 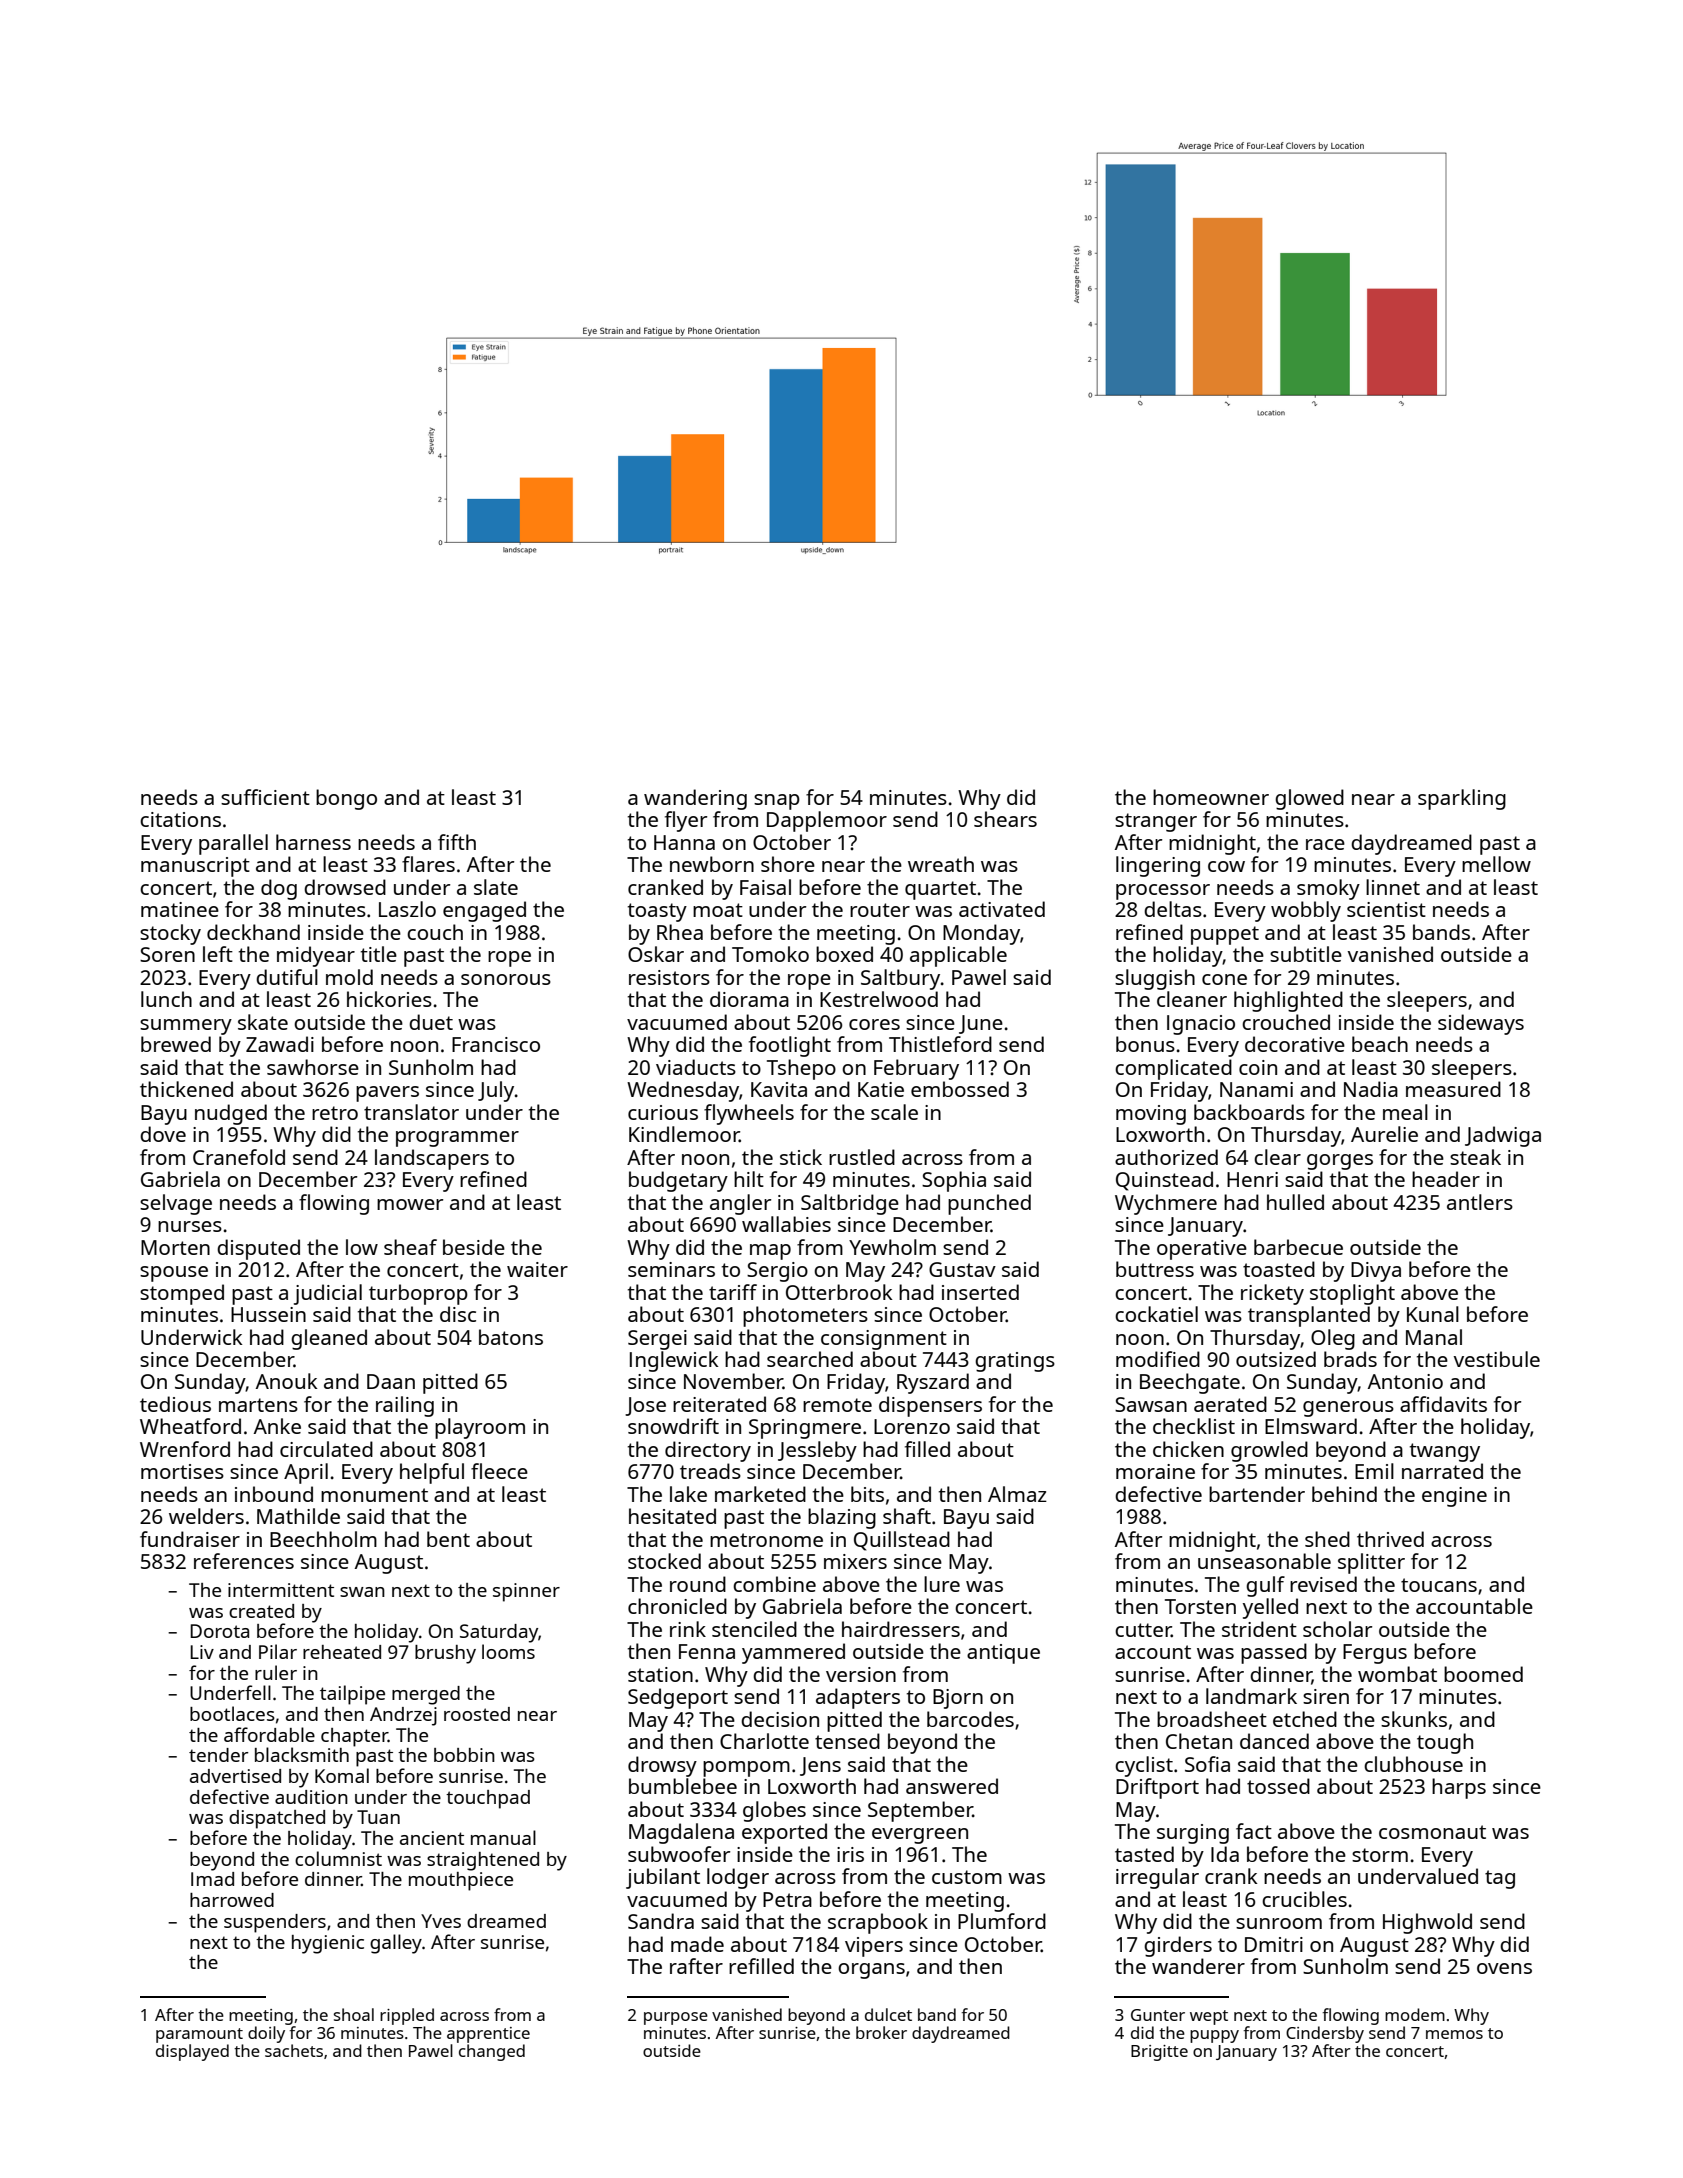 I want to click on antique, so click(x=1003, y=1654).
